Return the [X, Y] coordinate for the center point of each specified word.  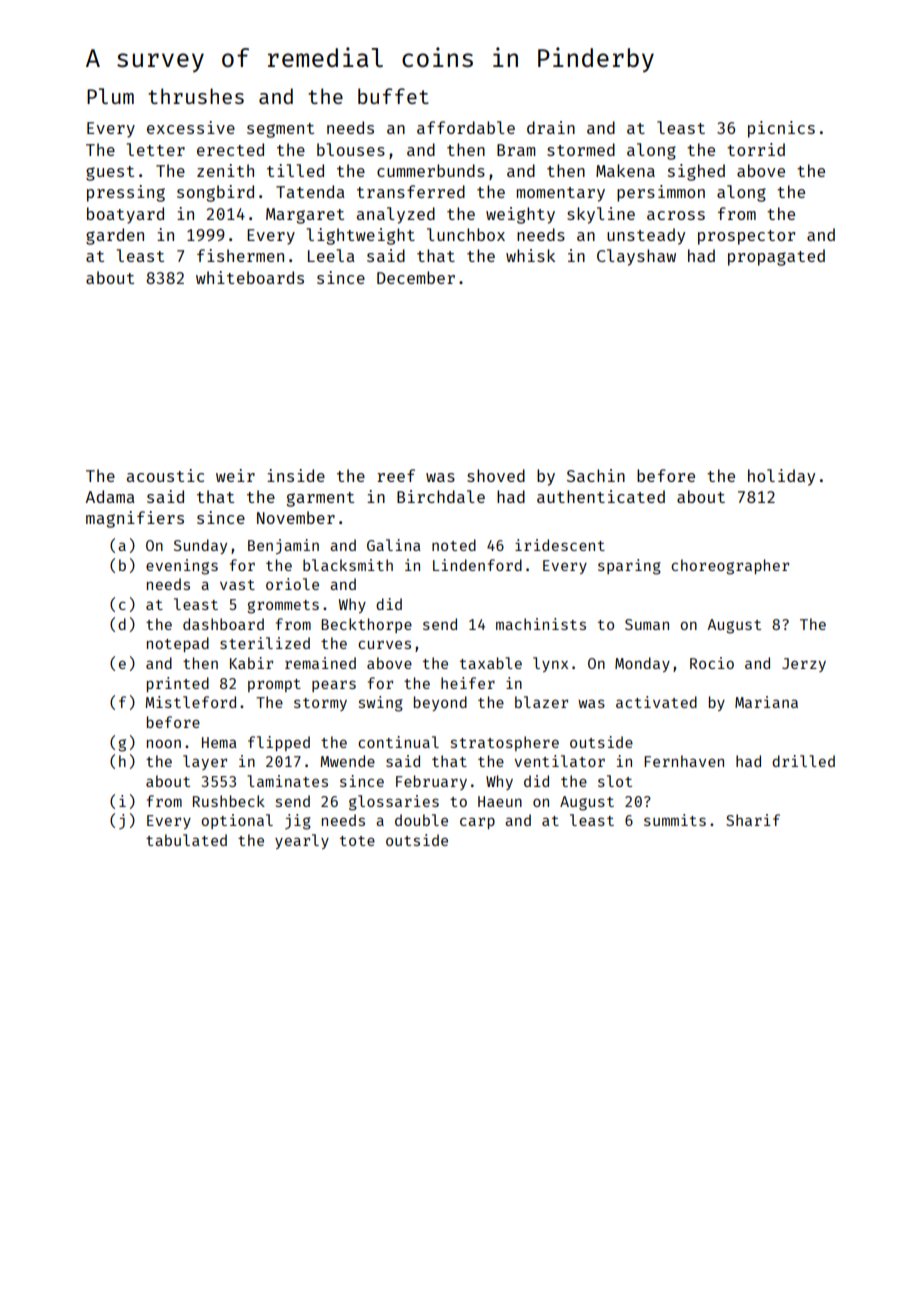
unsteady [646, 236]
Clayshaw [636, 257]
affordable [466, 127]
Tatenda [310, 191]
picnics [781, 129]
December [416, 277]
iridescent [560, 545]
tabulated [186, 840]
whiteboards [250, 277]
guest [110, 173]
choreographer [730, 567]
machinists [541, 624]
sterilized [265, 643]
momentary [561, 194]
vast [237, 585]
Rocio [712, 663]
